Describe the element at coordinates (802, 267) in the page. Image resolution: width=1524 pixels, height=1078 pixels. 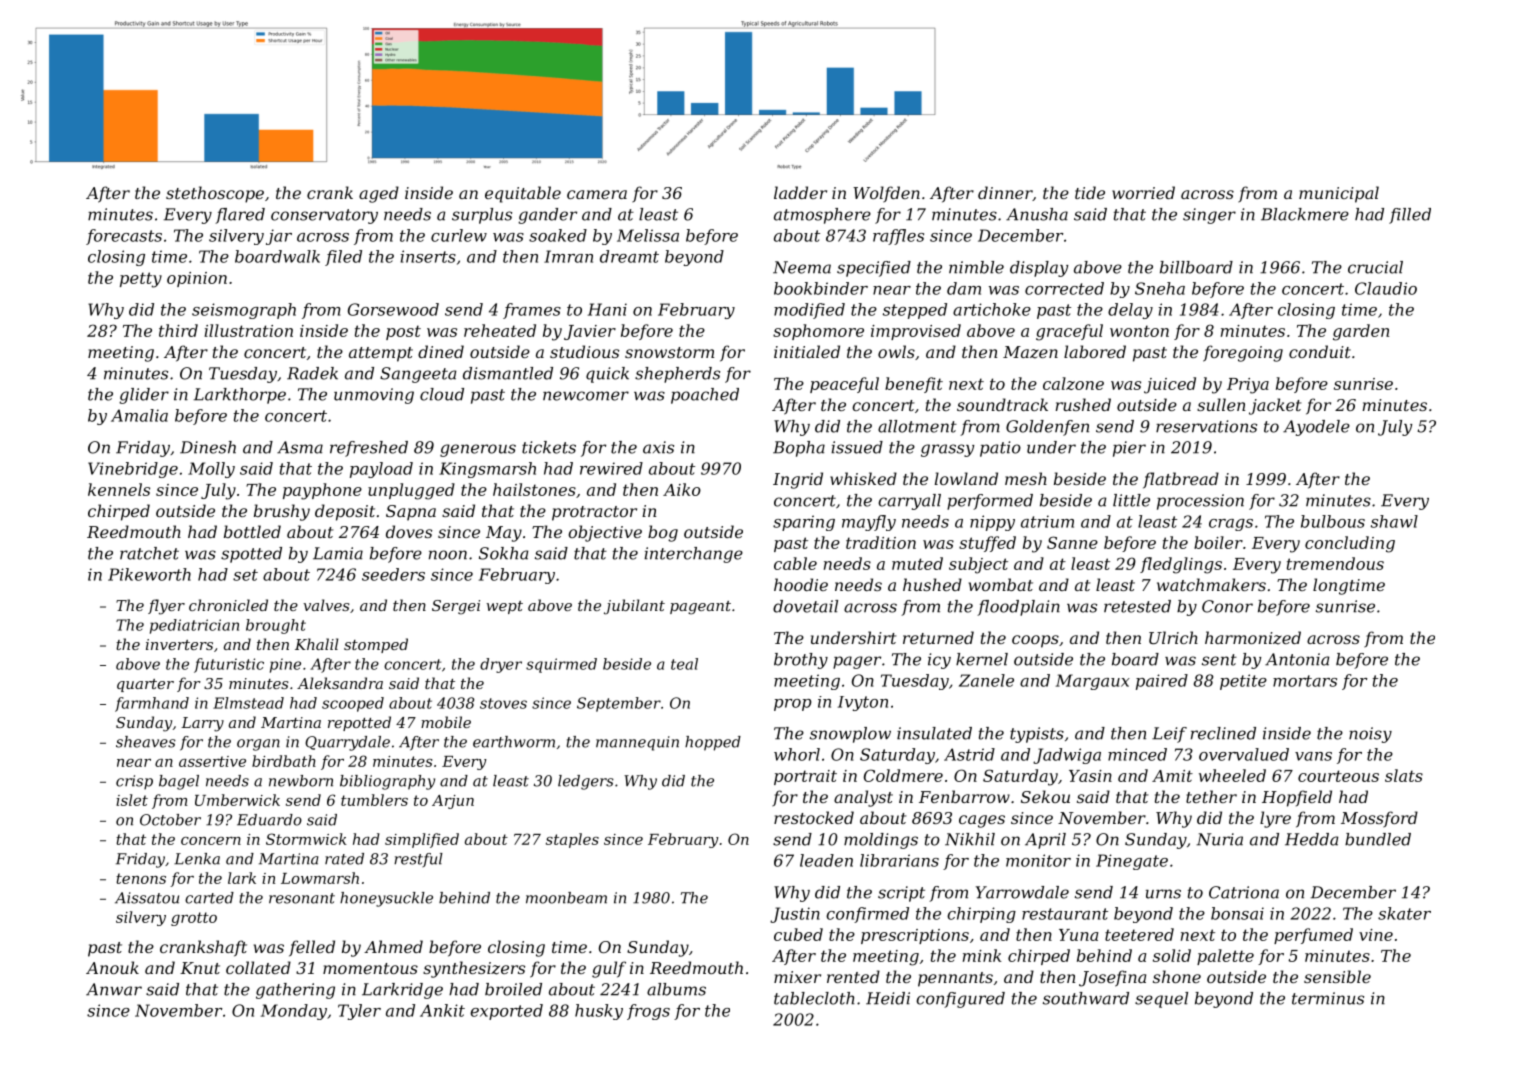
I see `Neema` at that location.
